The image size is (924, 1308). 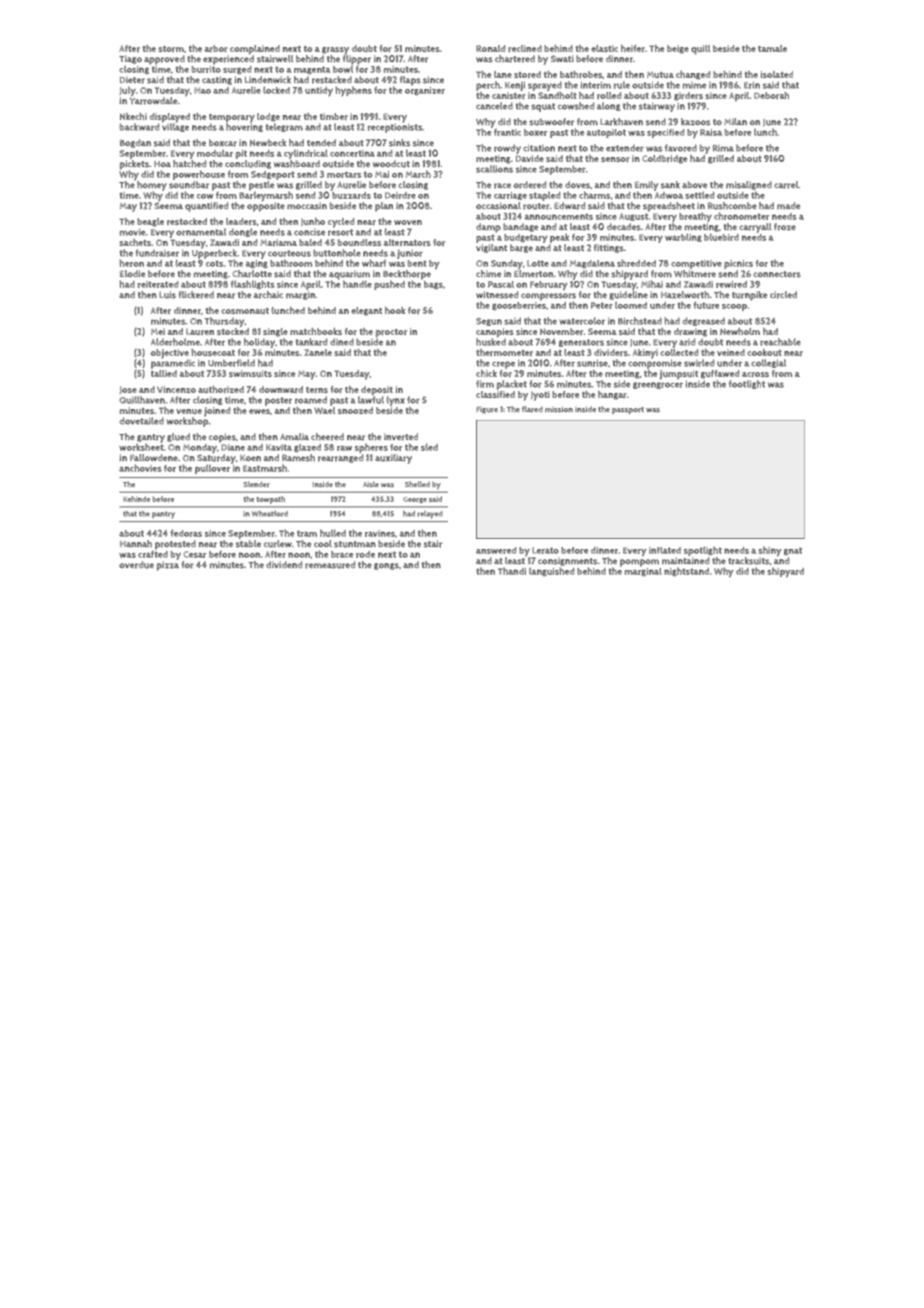 I want to click on canister, so click(x=509, y=95).
